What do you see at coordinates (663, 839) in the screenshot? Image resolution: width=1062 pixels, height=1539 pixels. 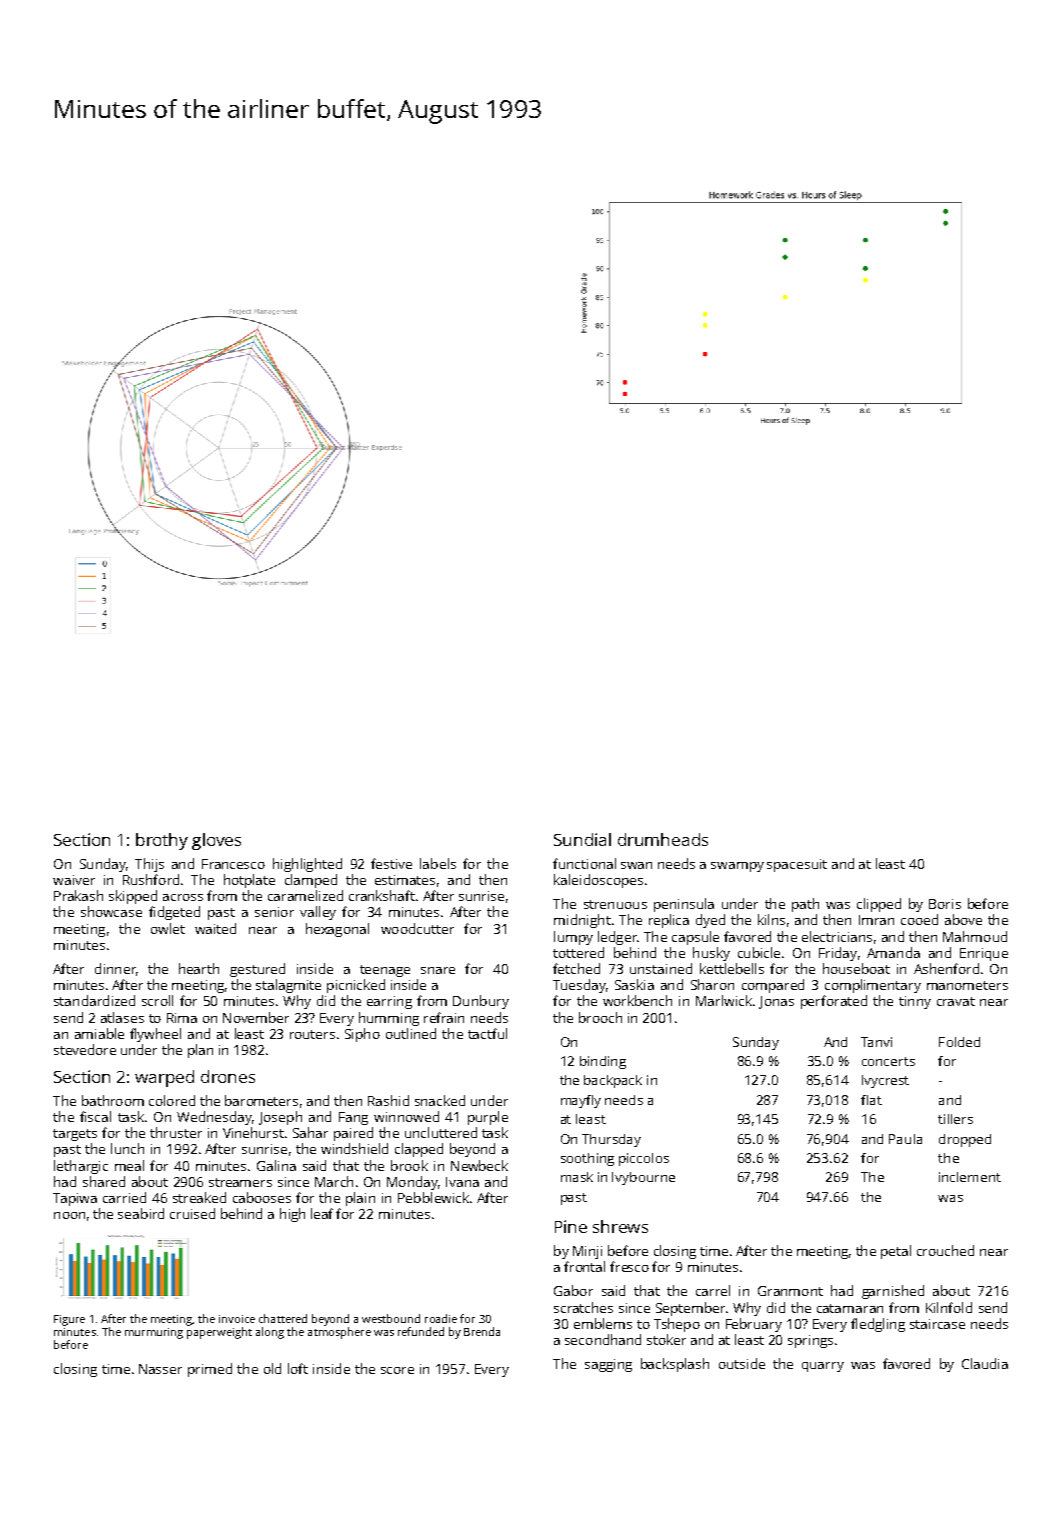 I see `drumheads` at bounding box center [663, 839].
